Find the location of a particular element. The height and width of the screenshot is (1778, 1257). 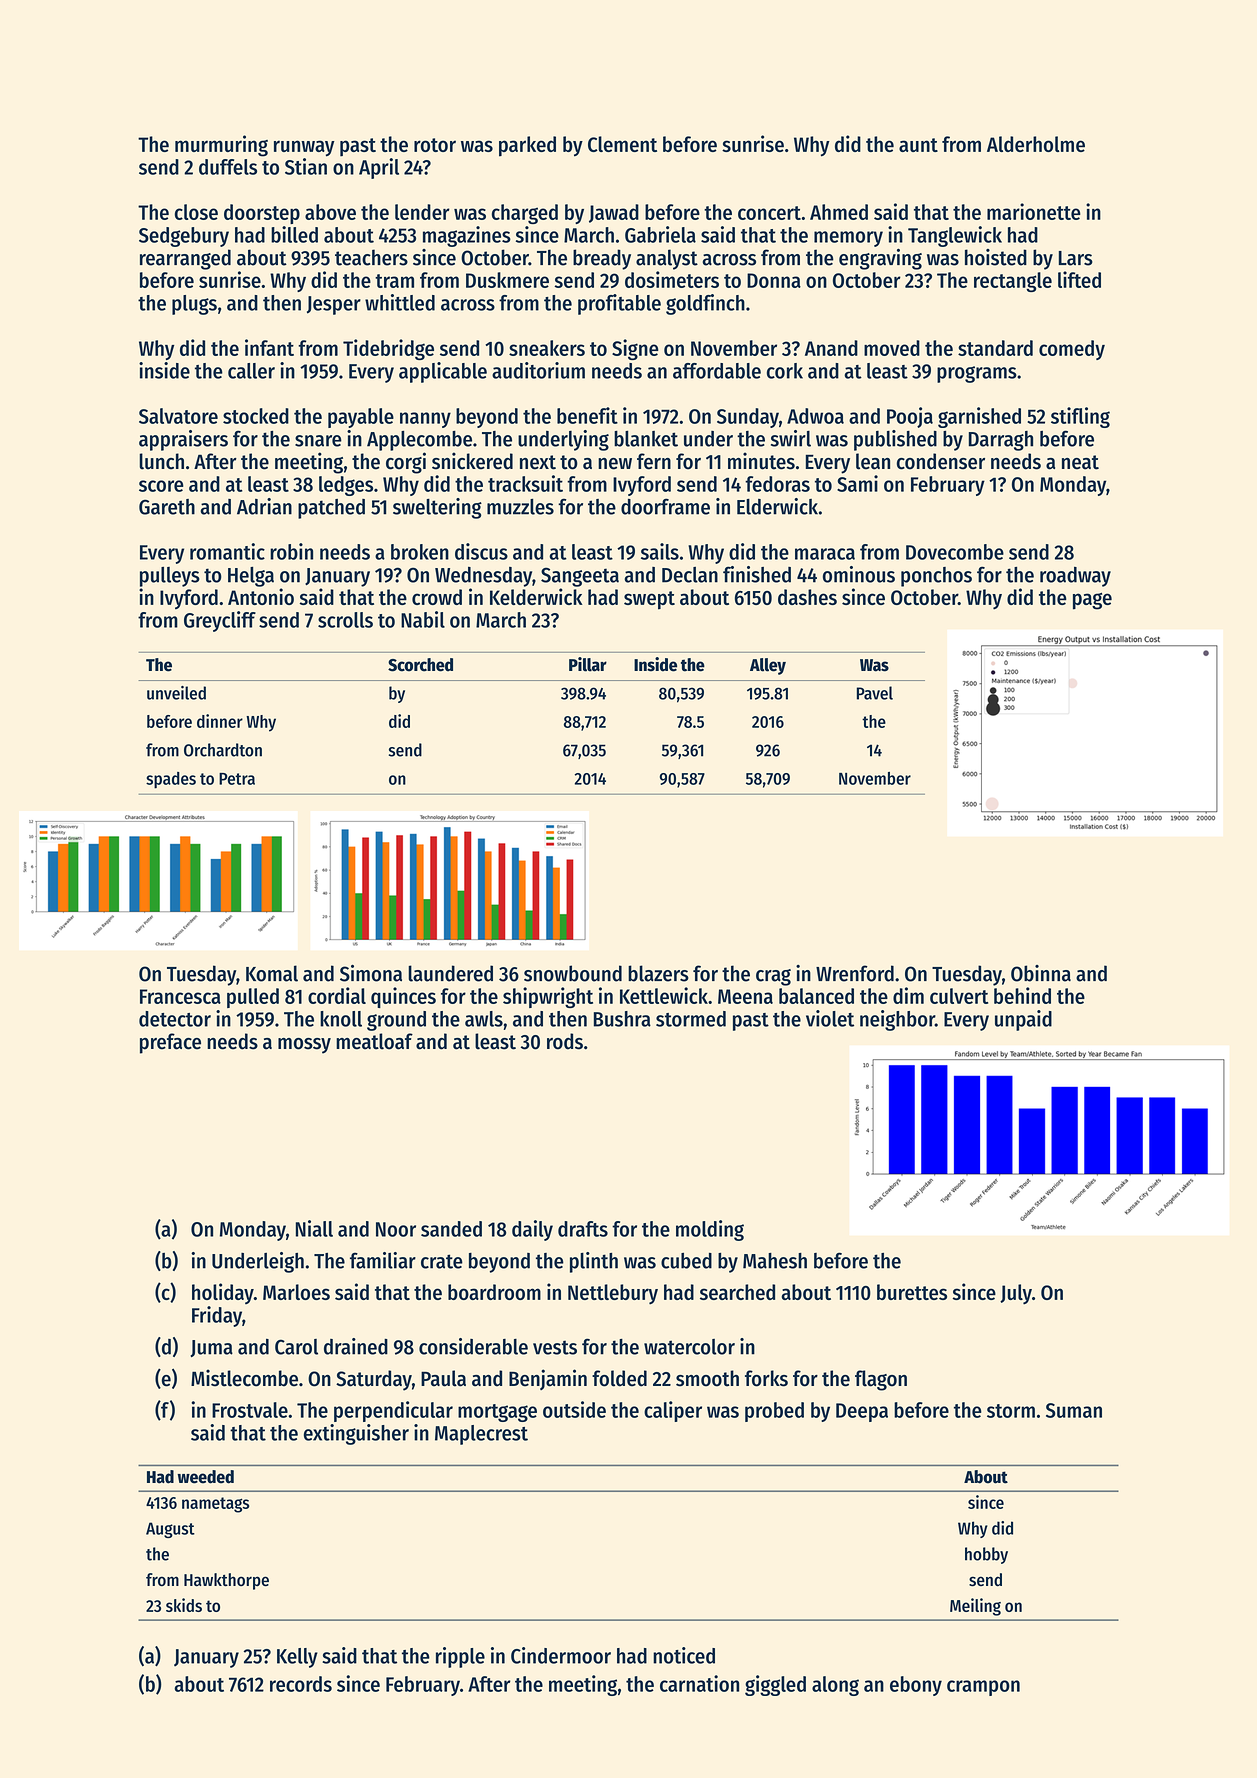

auditorium is located at coordinates (538, 370).
